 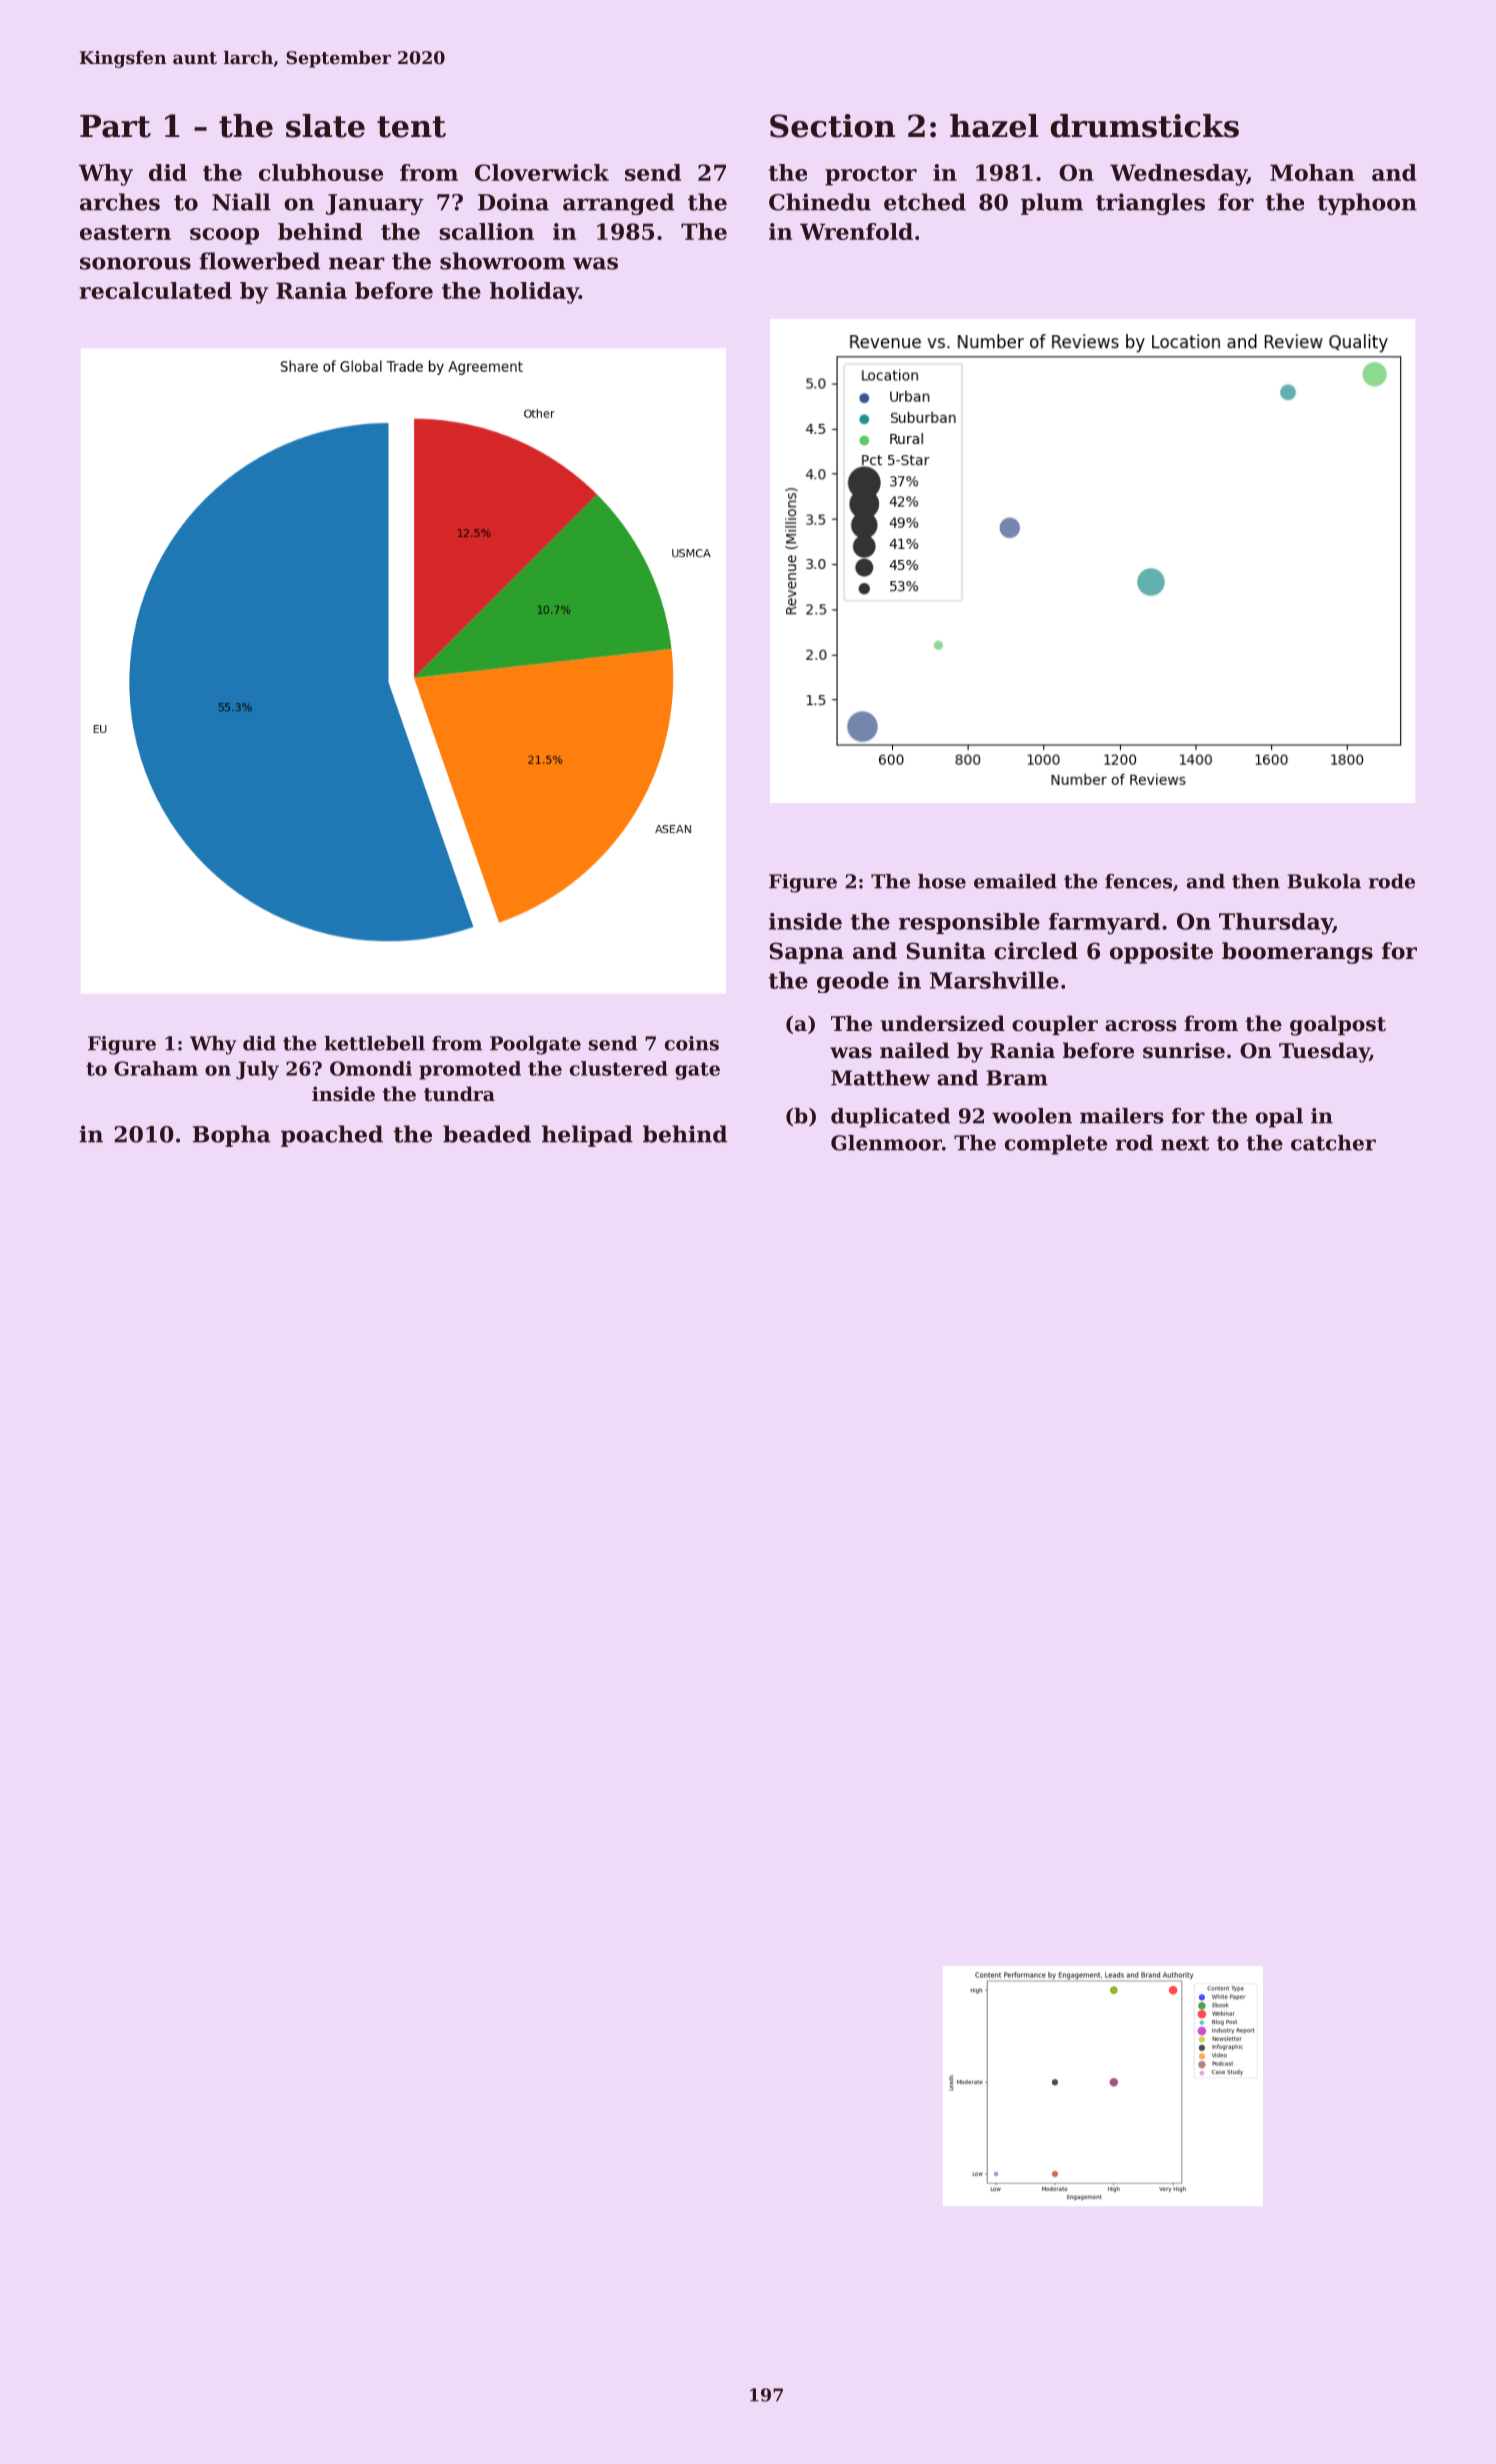 I want to click on then, so click(x=1256, y=881).
